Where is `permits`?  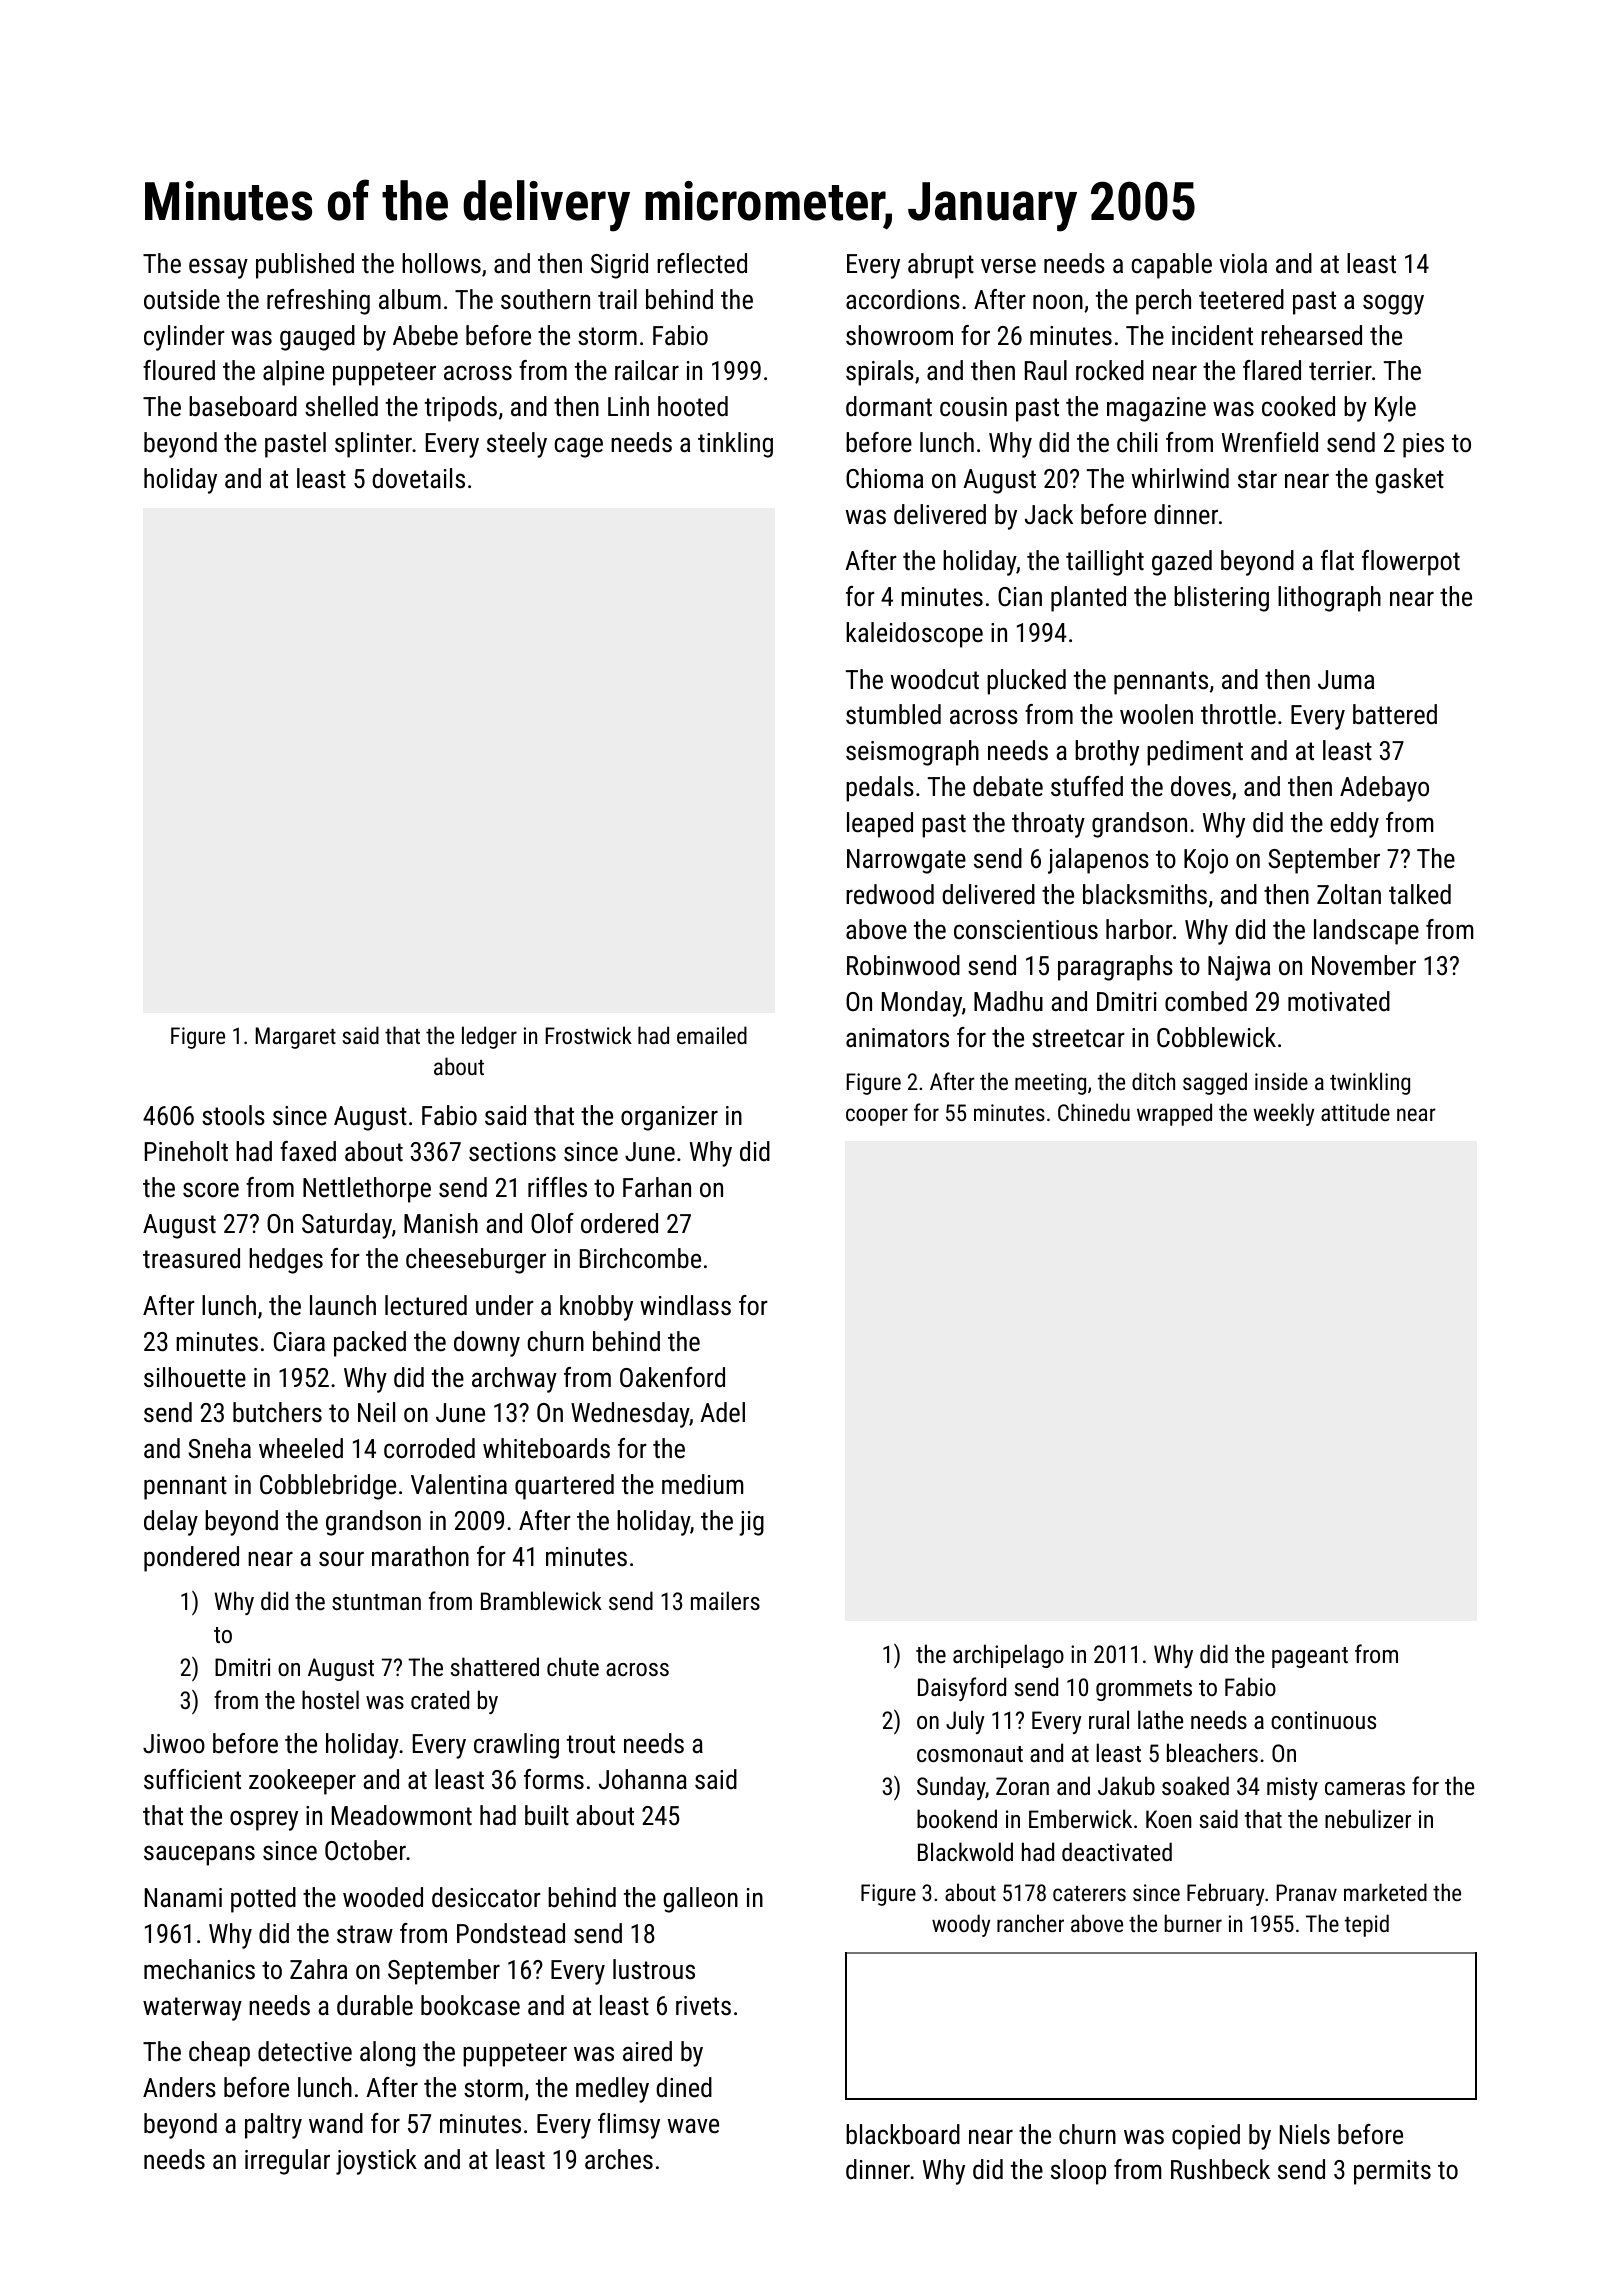 permits is located at coordinates (1392, 2172).
